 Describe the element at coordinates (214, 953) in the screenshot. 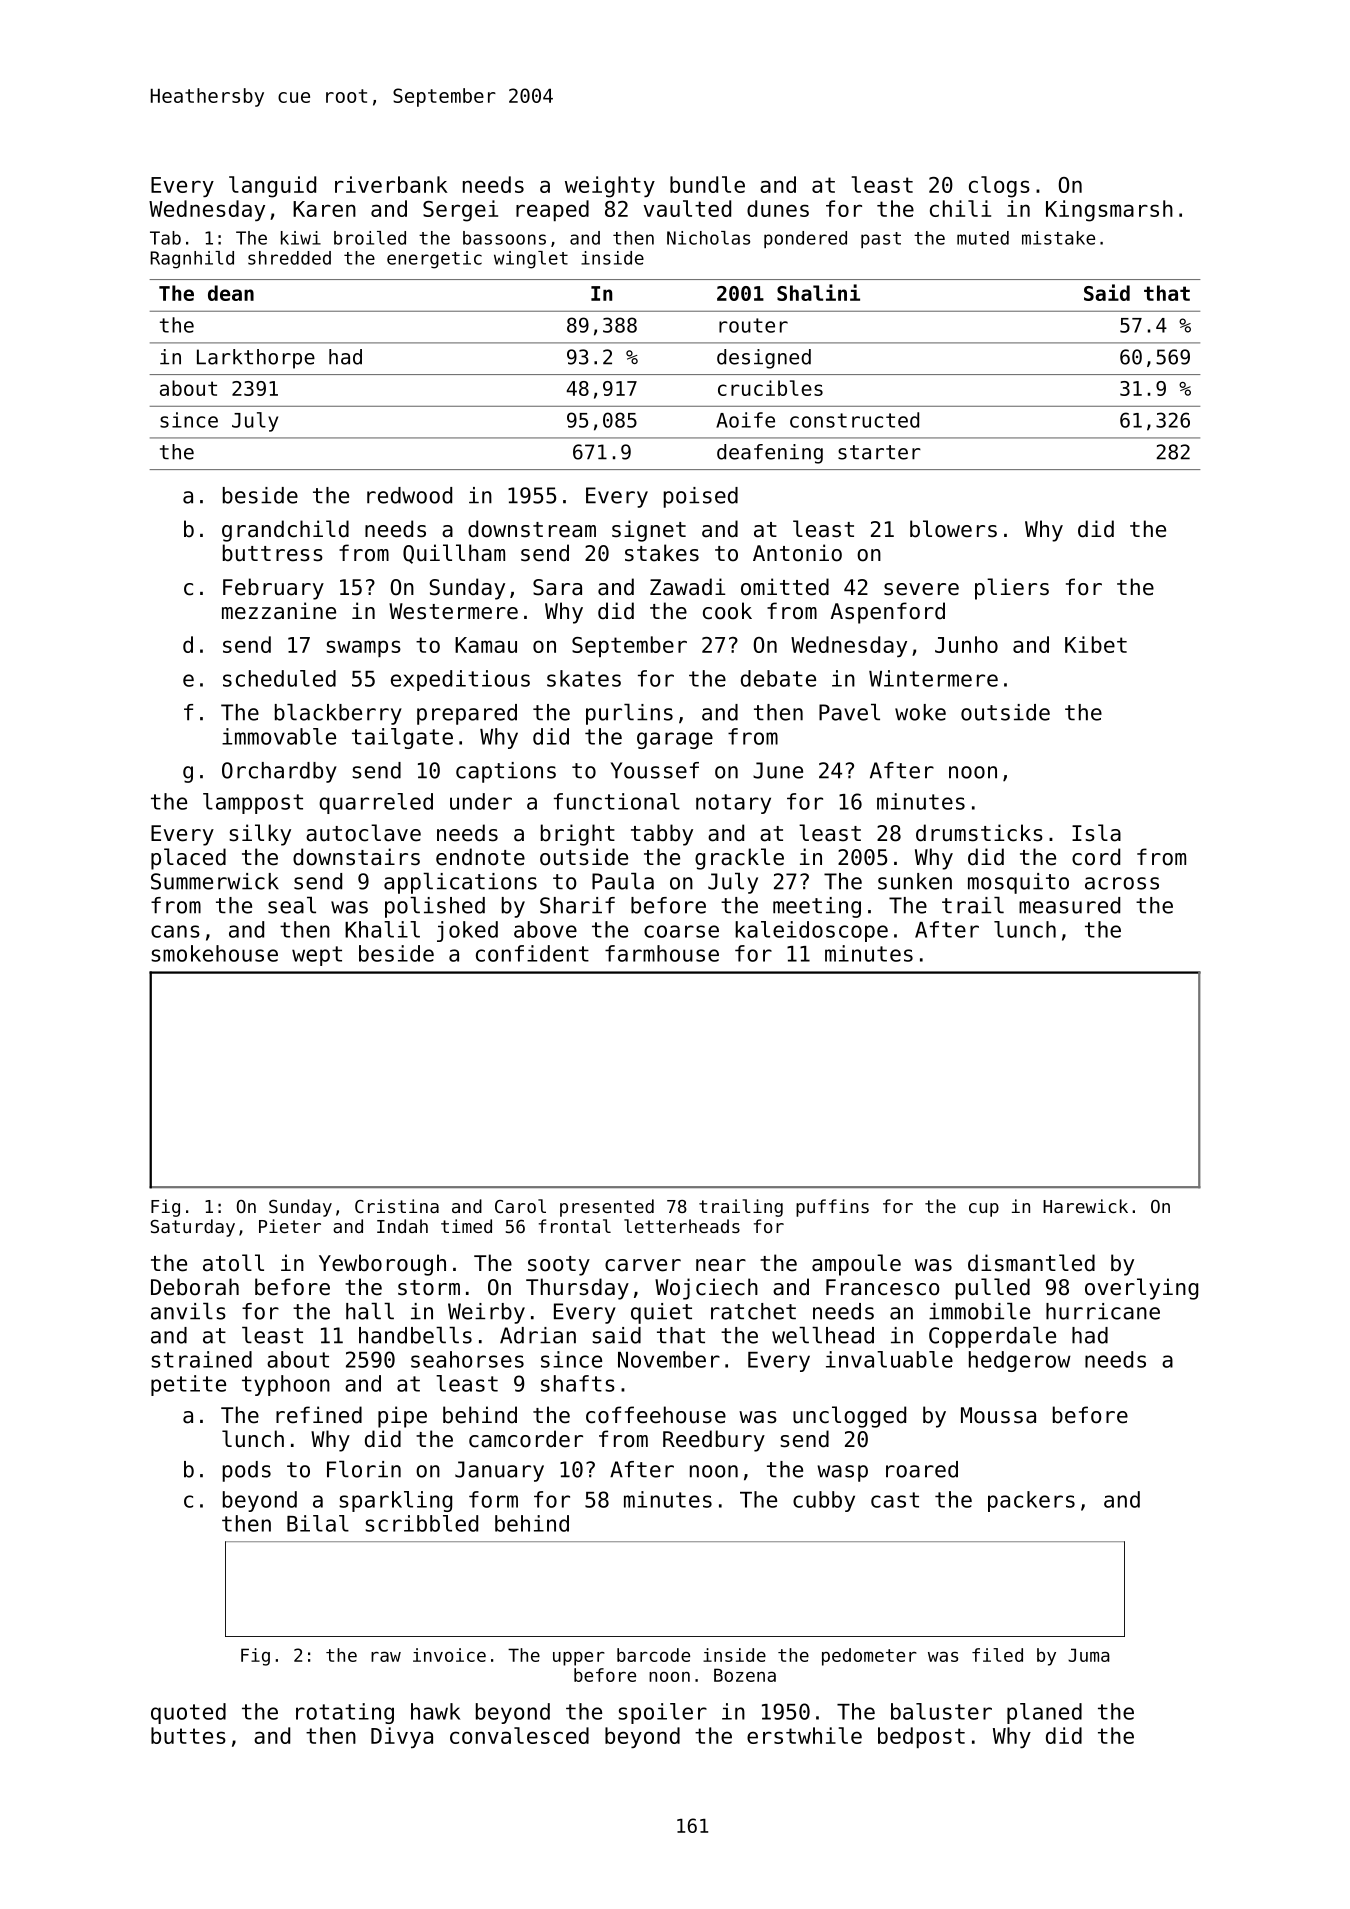

I see `smokehouse` at that location.
